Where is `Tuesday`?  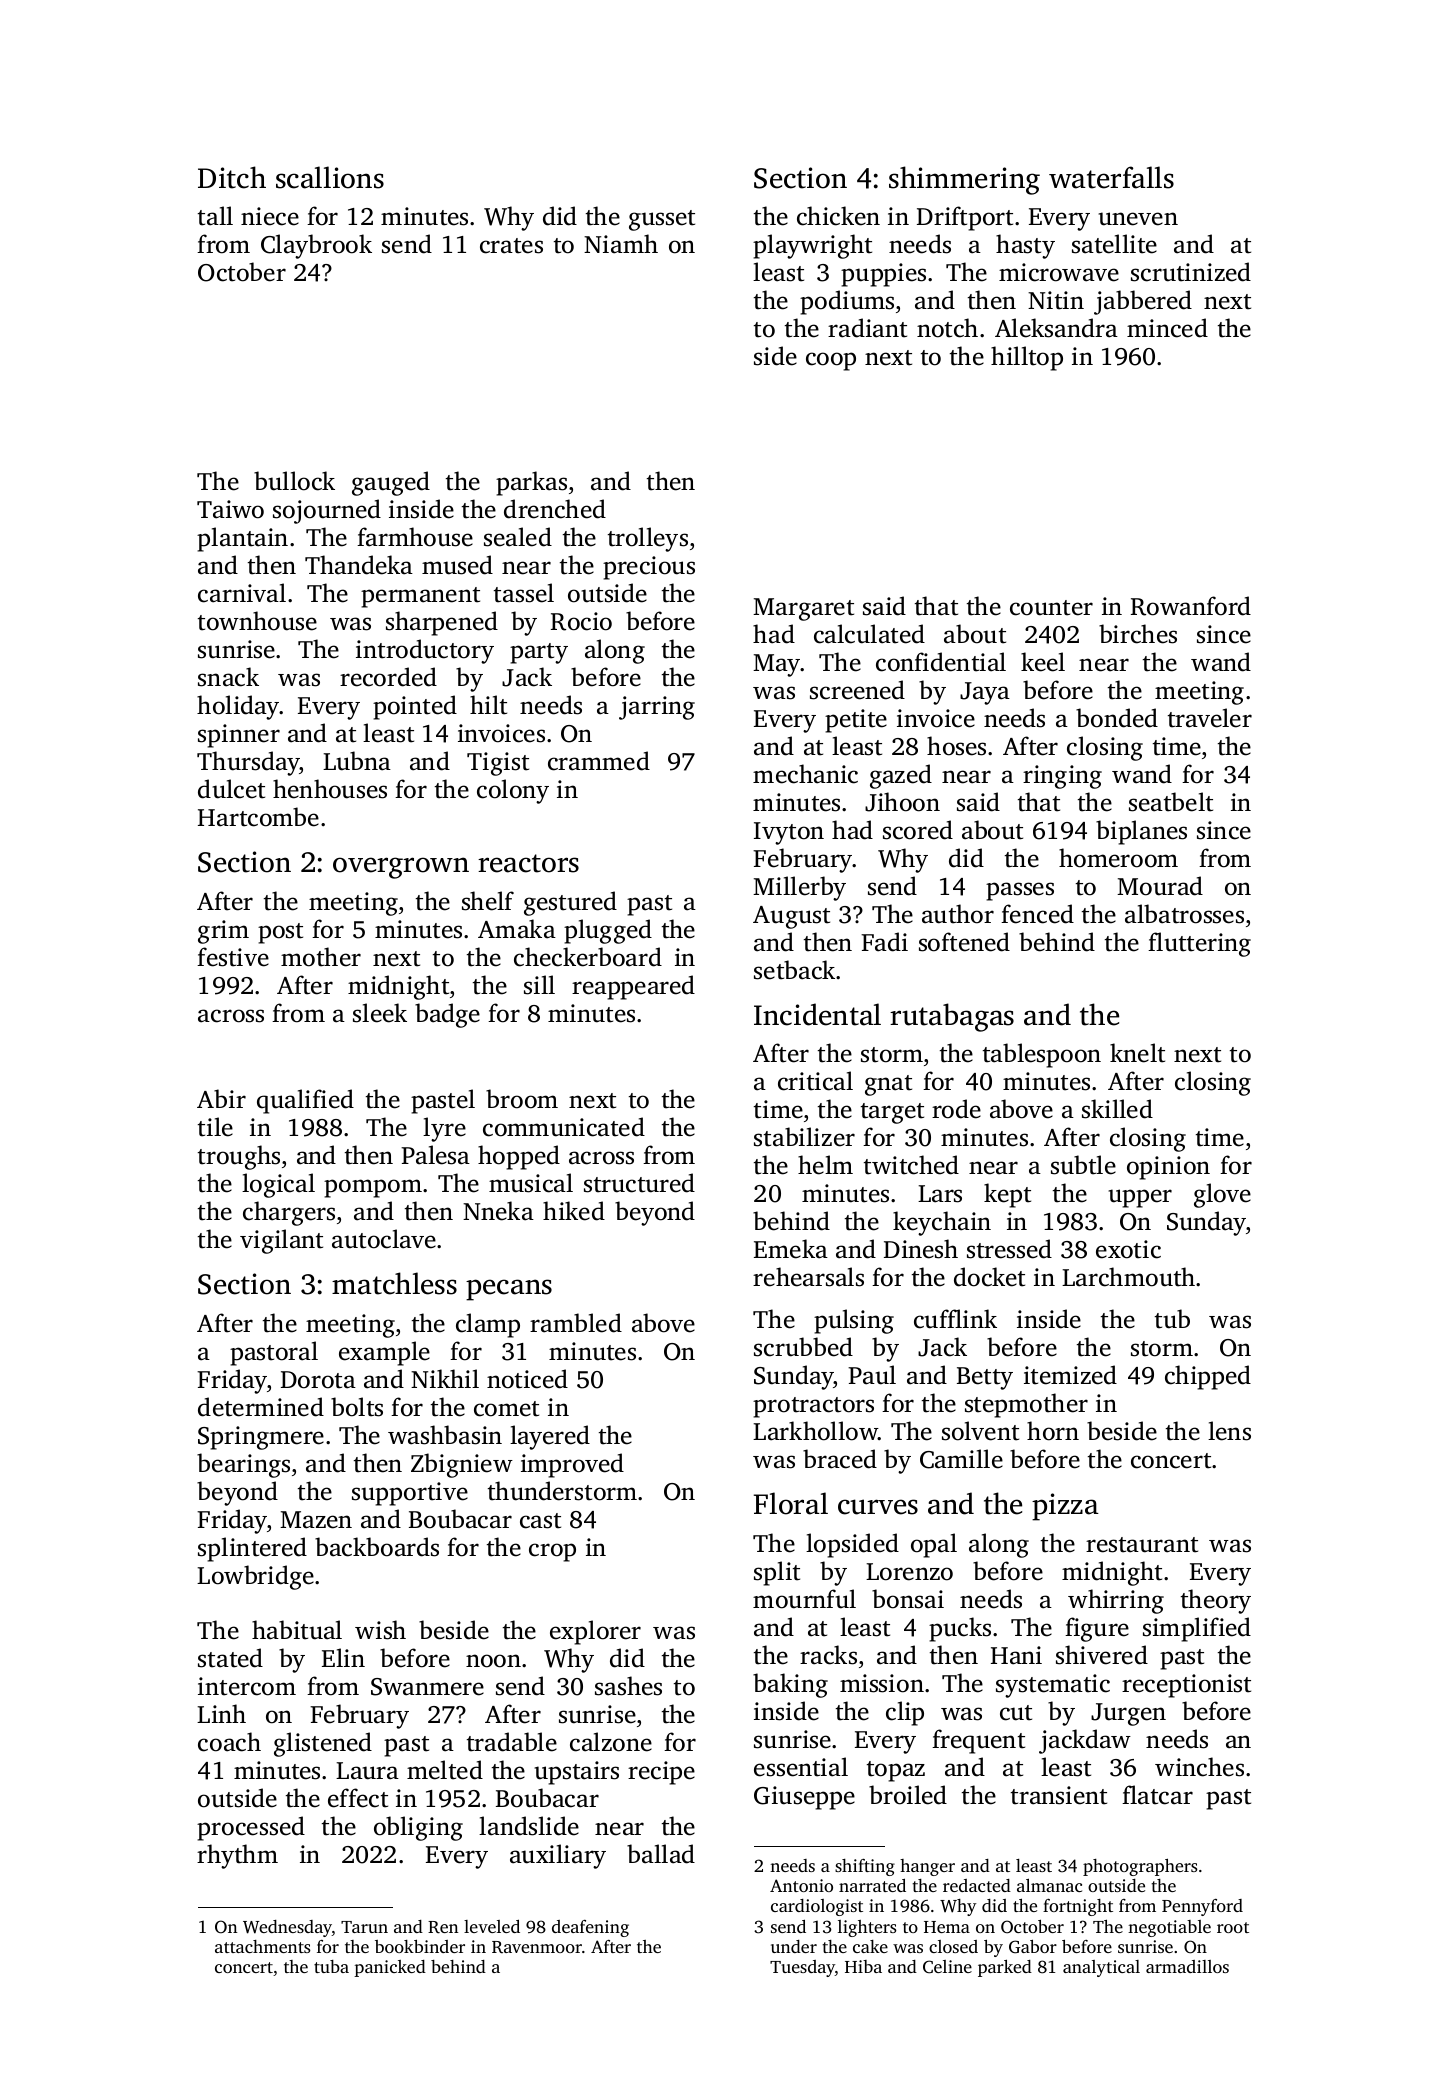
Tuesday is located at coordinates (802, 1968).
